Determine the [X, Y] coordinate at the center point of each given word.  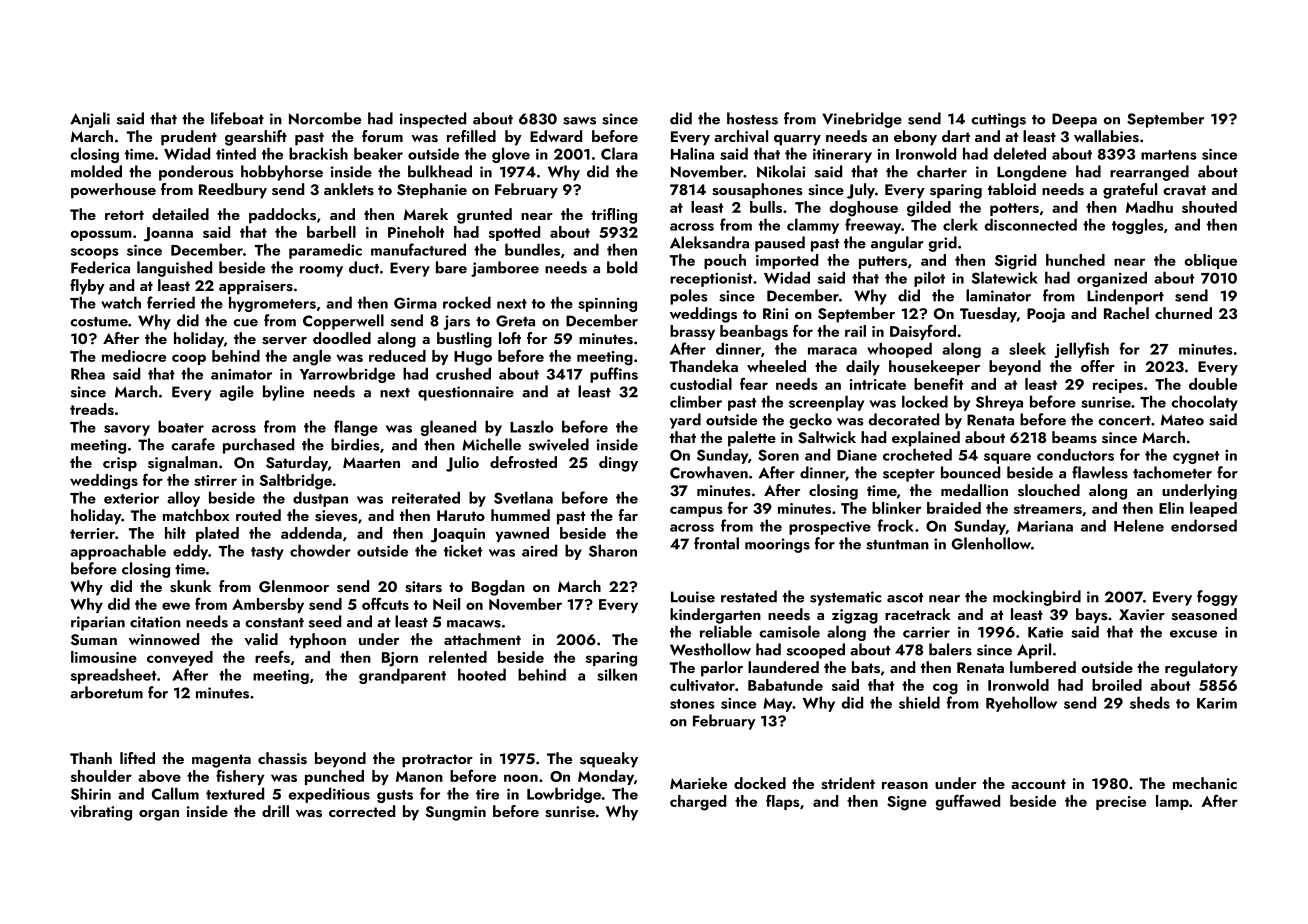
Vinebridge [862, 120]
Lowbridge [564, 795]
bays [1091, 616]
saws [579, 121]
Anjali [90, 120]
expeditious [329, 795]
